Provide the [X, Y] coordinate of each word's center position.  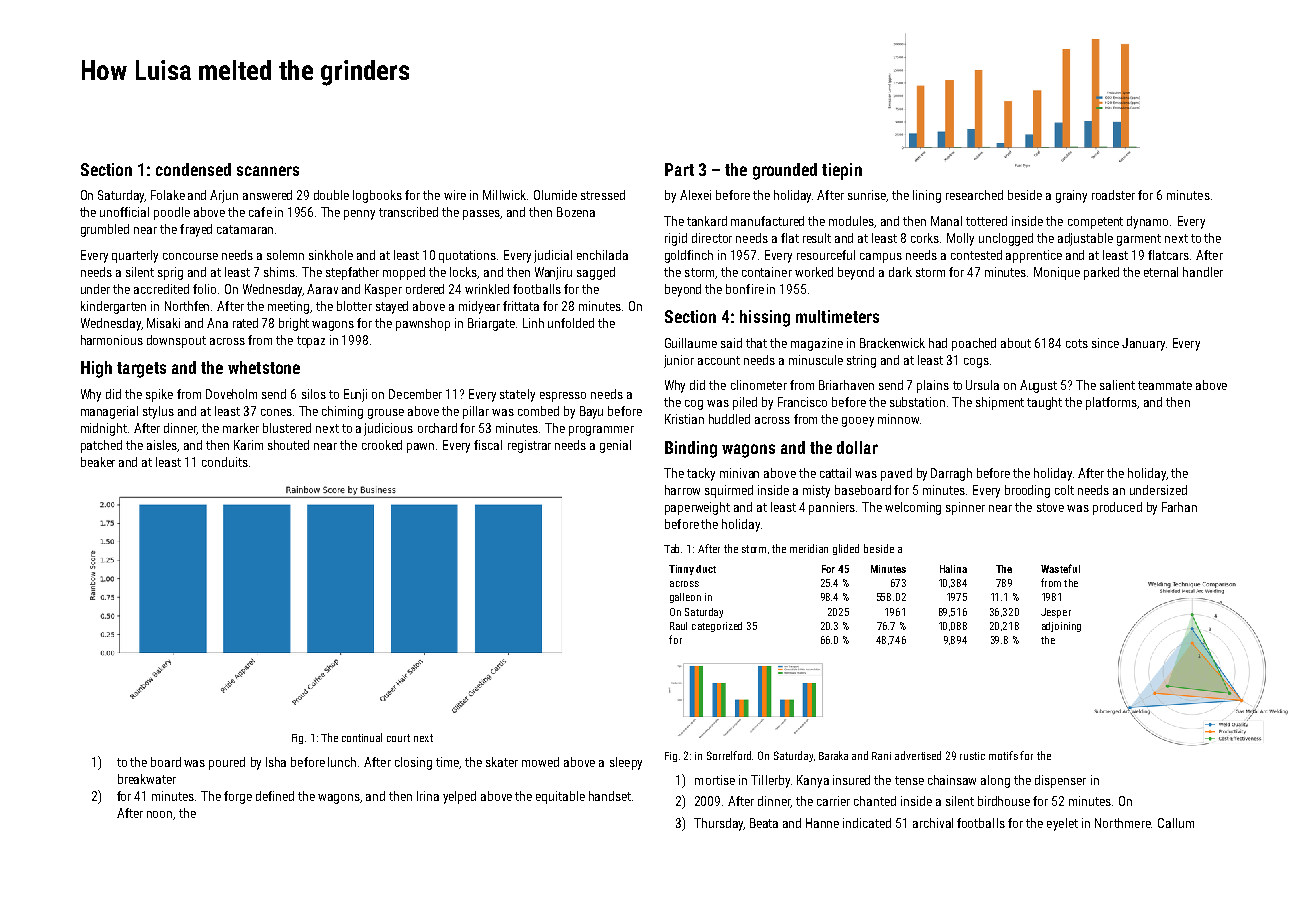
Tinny [681, 570]
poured [227, 763]
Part [679, 169]
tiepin [842, 171]
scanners [268, 171]
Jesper [1056, 613]
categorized [717, 627]
